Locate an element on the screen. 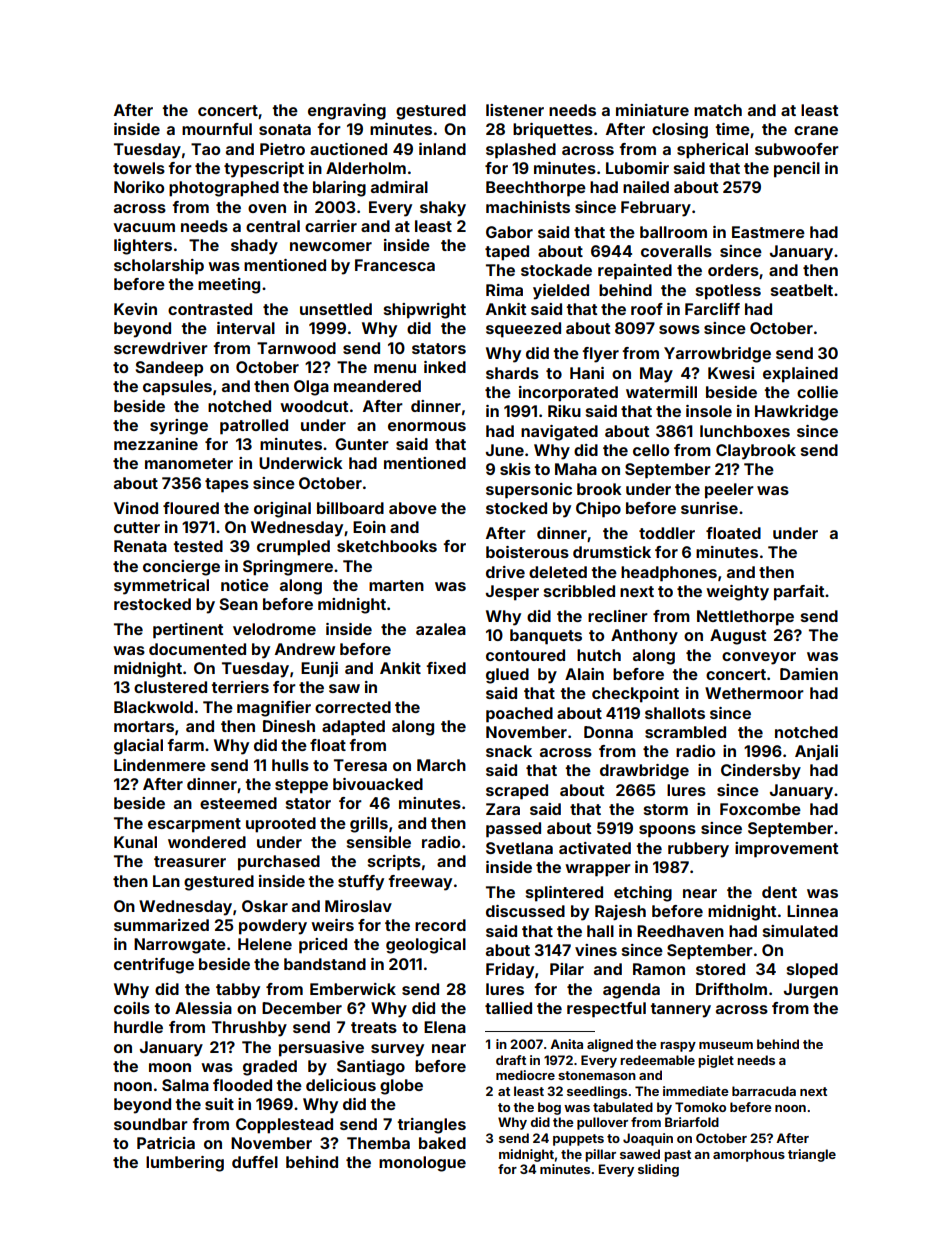 This screenshot has width=952, height=1233. past is located at coordinates (677, 1156).
